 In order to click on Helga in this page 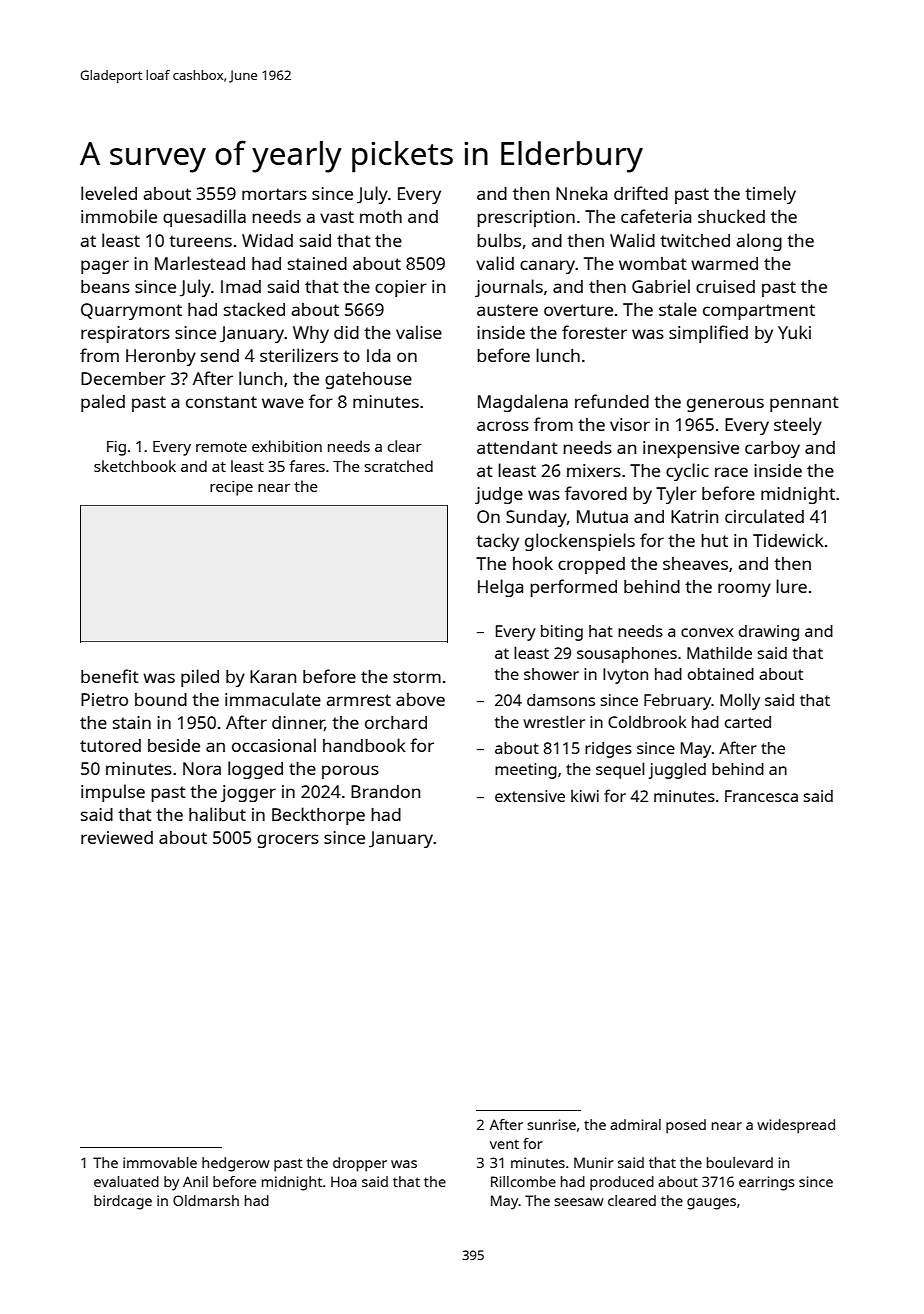, I will do `click(500, 588)`.
